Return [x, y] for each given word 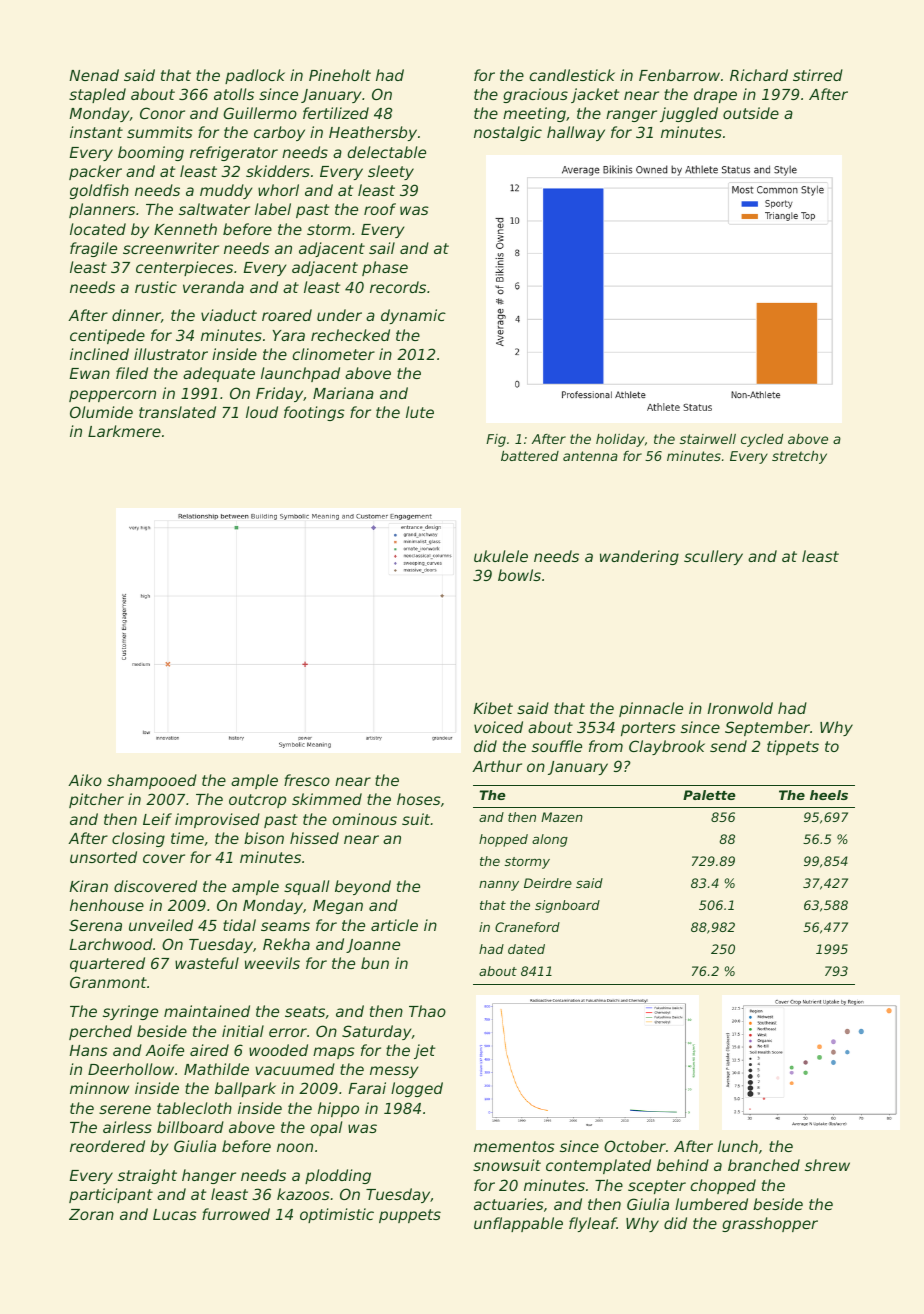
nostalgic [508, 133]
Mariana [343, 393]
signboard [567, 906]
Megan [338, 907]
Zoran [91, 1214]
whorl [278, 190]
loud [262, 412]
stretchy [799, 457]
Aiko [85, 780]
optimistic [337, 1215]
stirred [818, 75]
